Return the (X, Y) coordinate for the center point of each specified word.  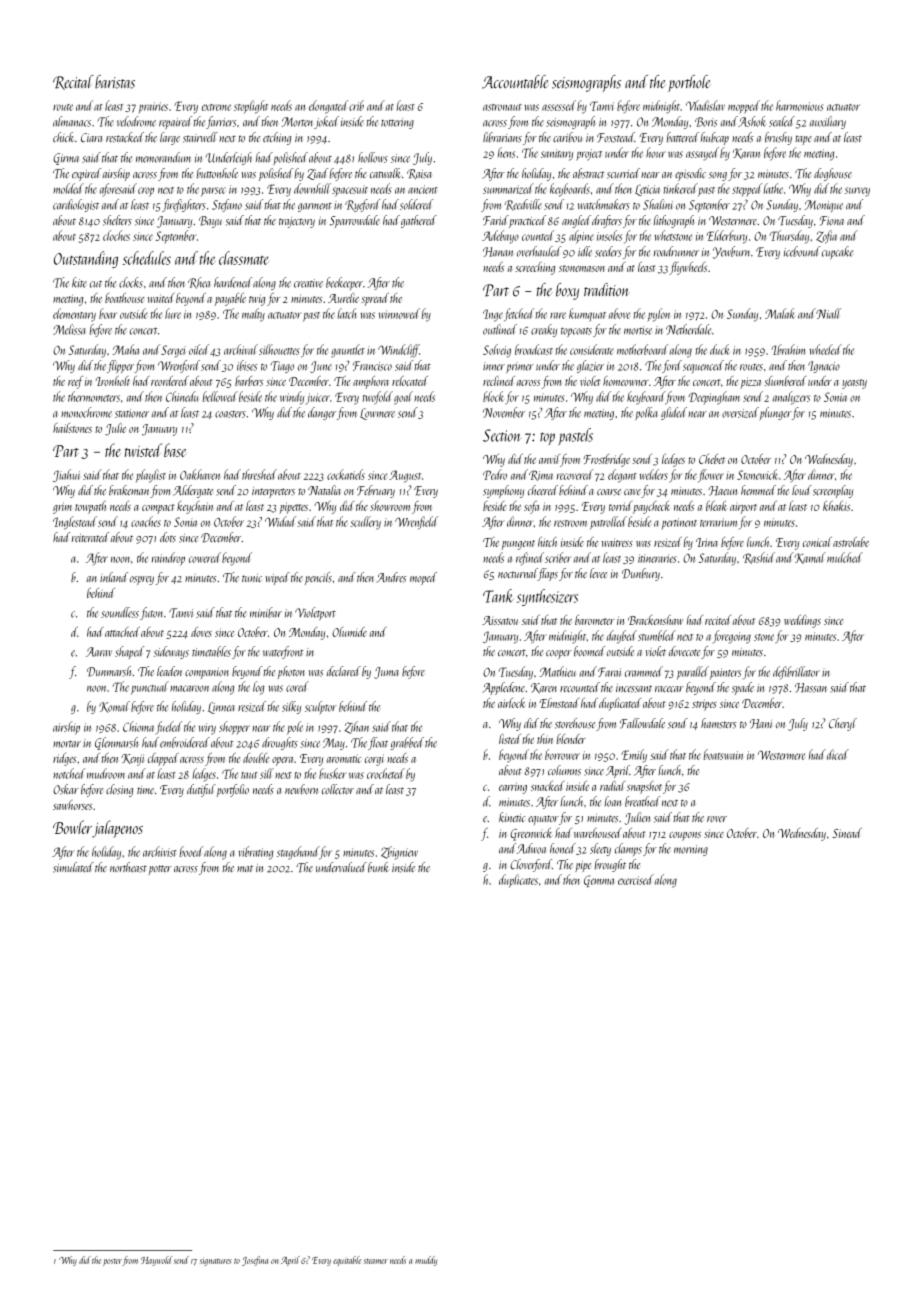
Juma (386, 673)
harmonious (799, 105)
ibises (247, 365)
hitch (547, 542)
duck (719, 349)
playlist (151, 476)
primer (520, 367)
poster (112, 1262)
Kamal (810, 558)
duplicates (518, 880)
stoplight (251, 107)
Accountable (515, 82)
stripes (704, 705)
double (256, 758)
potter (160, 870)
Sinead (847, 833)
